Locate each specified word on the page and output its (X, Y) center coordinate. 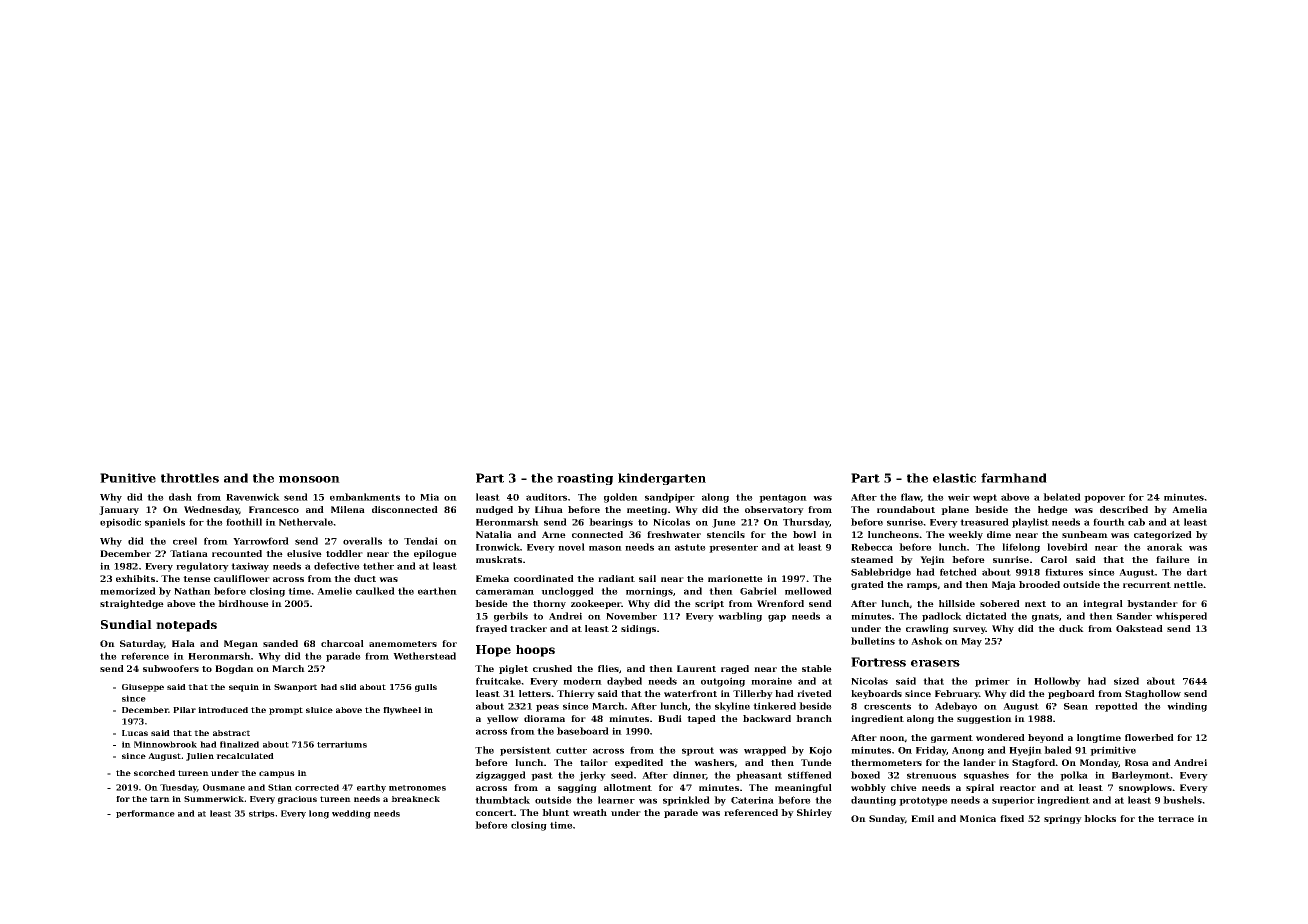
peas (547, 708)
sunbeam (1085, 534)
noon (892, 739)
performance (145, 814)
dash (180, 497)
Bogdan (234, 669)
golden (621, 498)
